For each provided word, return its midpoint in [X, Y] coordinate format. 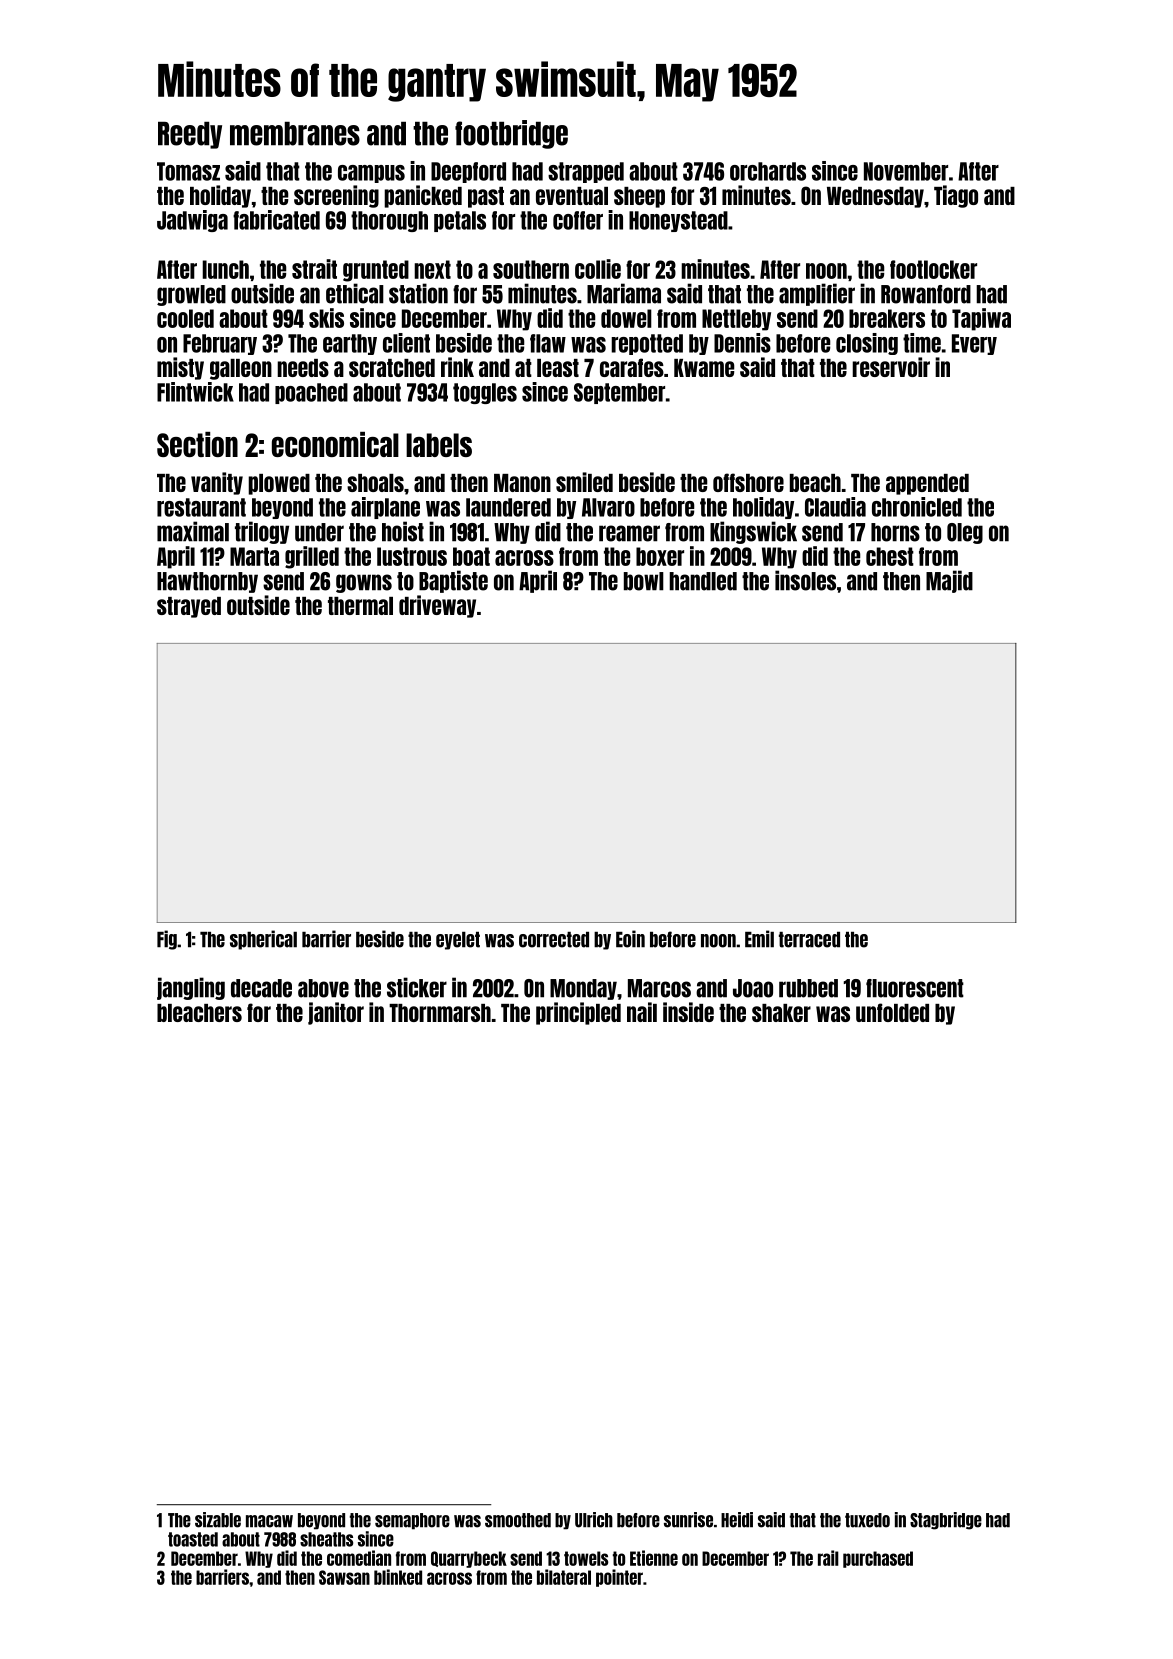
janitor [336, 1013]
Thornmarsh [440, 1013]
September [619, 393]
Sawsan [344, 1577]
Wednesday [875, 197]
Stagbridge [946, 1521]
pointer [619, 1578]
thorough [389, 221]
